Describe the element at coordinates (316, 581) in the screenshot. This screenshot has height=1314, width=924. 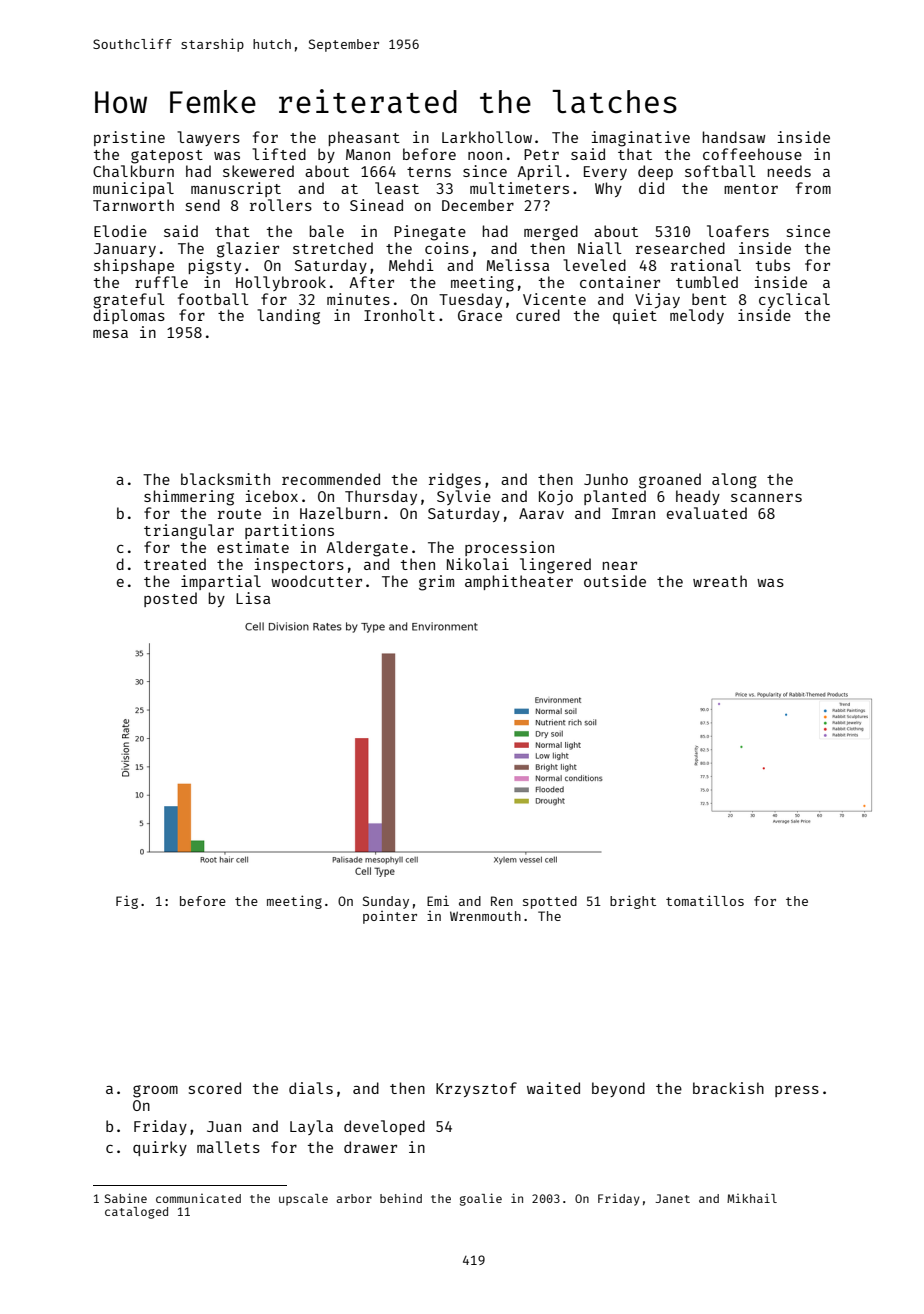
I see `woodcutter` at that location.
